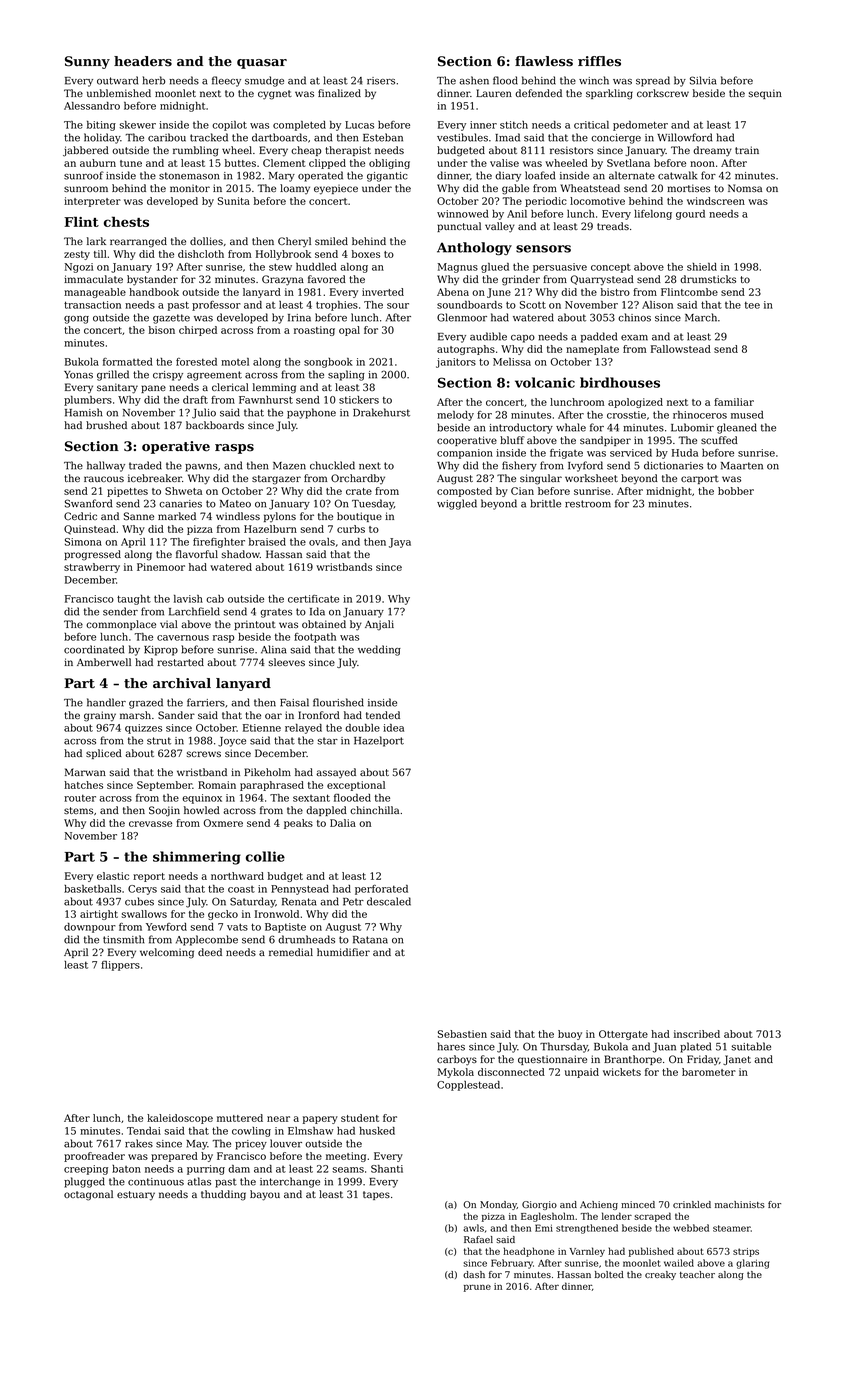  Describe the element at coordinates (752, 1264) in the page. I see `glaring` at that location.
